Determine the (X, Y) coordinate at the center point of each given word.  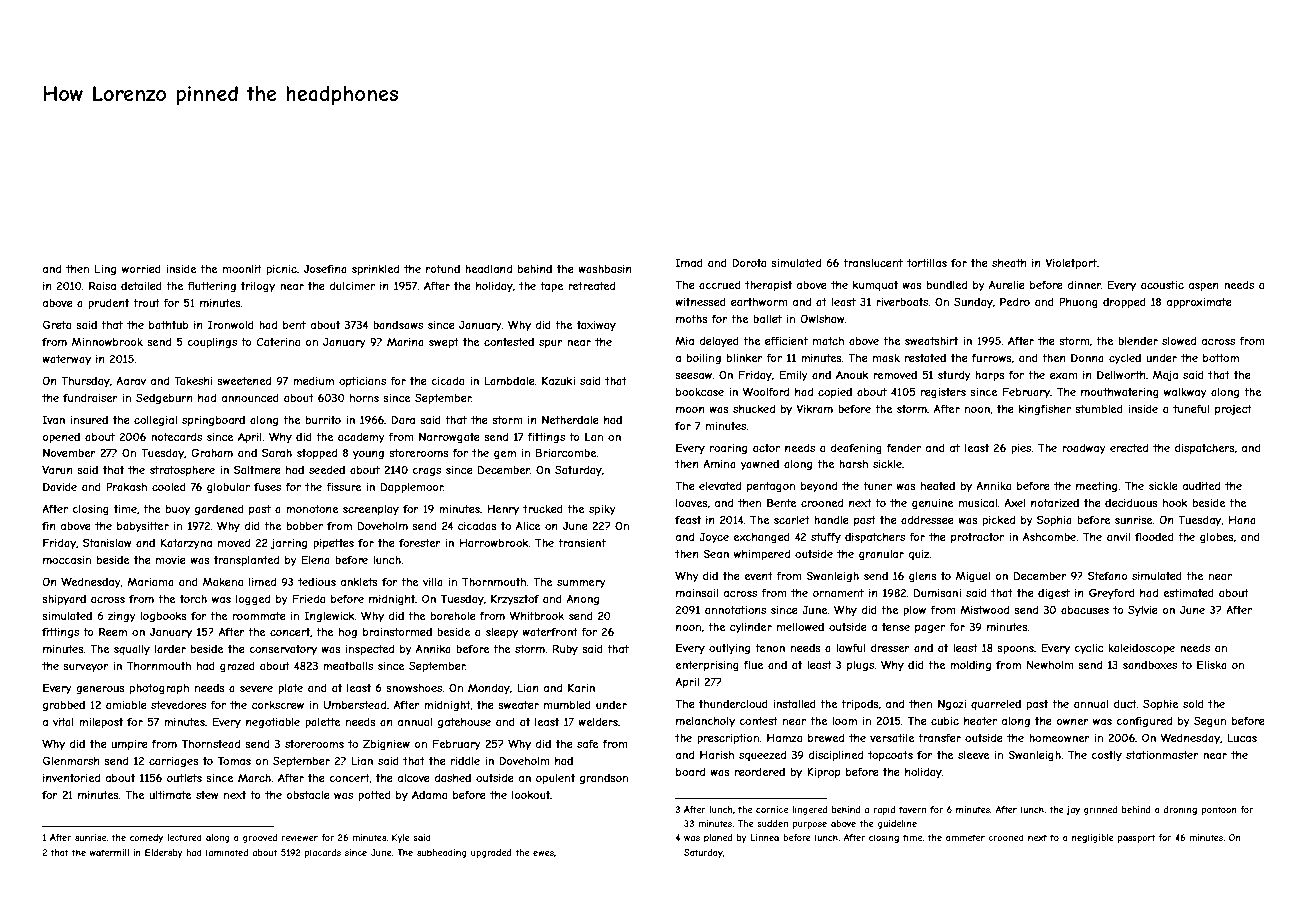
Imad (689, 262)
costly (1106, 756)
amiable (126, 705)
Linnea (764, 837)
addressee (927, 520)
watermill (109, 852)
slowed (1179, 341)
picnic (282, 270)
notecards (176, 437)
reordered (760, 772)
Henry (503, 510)
